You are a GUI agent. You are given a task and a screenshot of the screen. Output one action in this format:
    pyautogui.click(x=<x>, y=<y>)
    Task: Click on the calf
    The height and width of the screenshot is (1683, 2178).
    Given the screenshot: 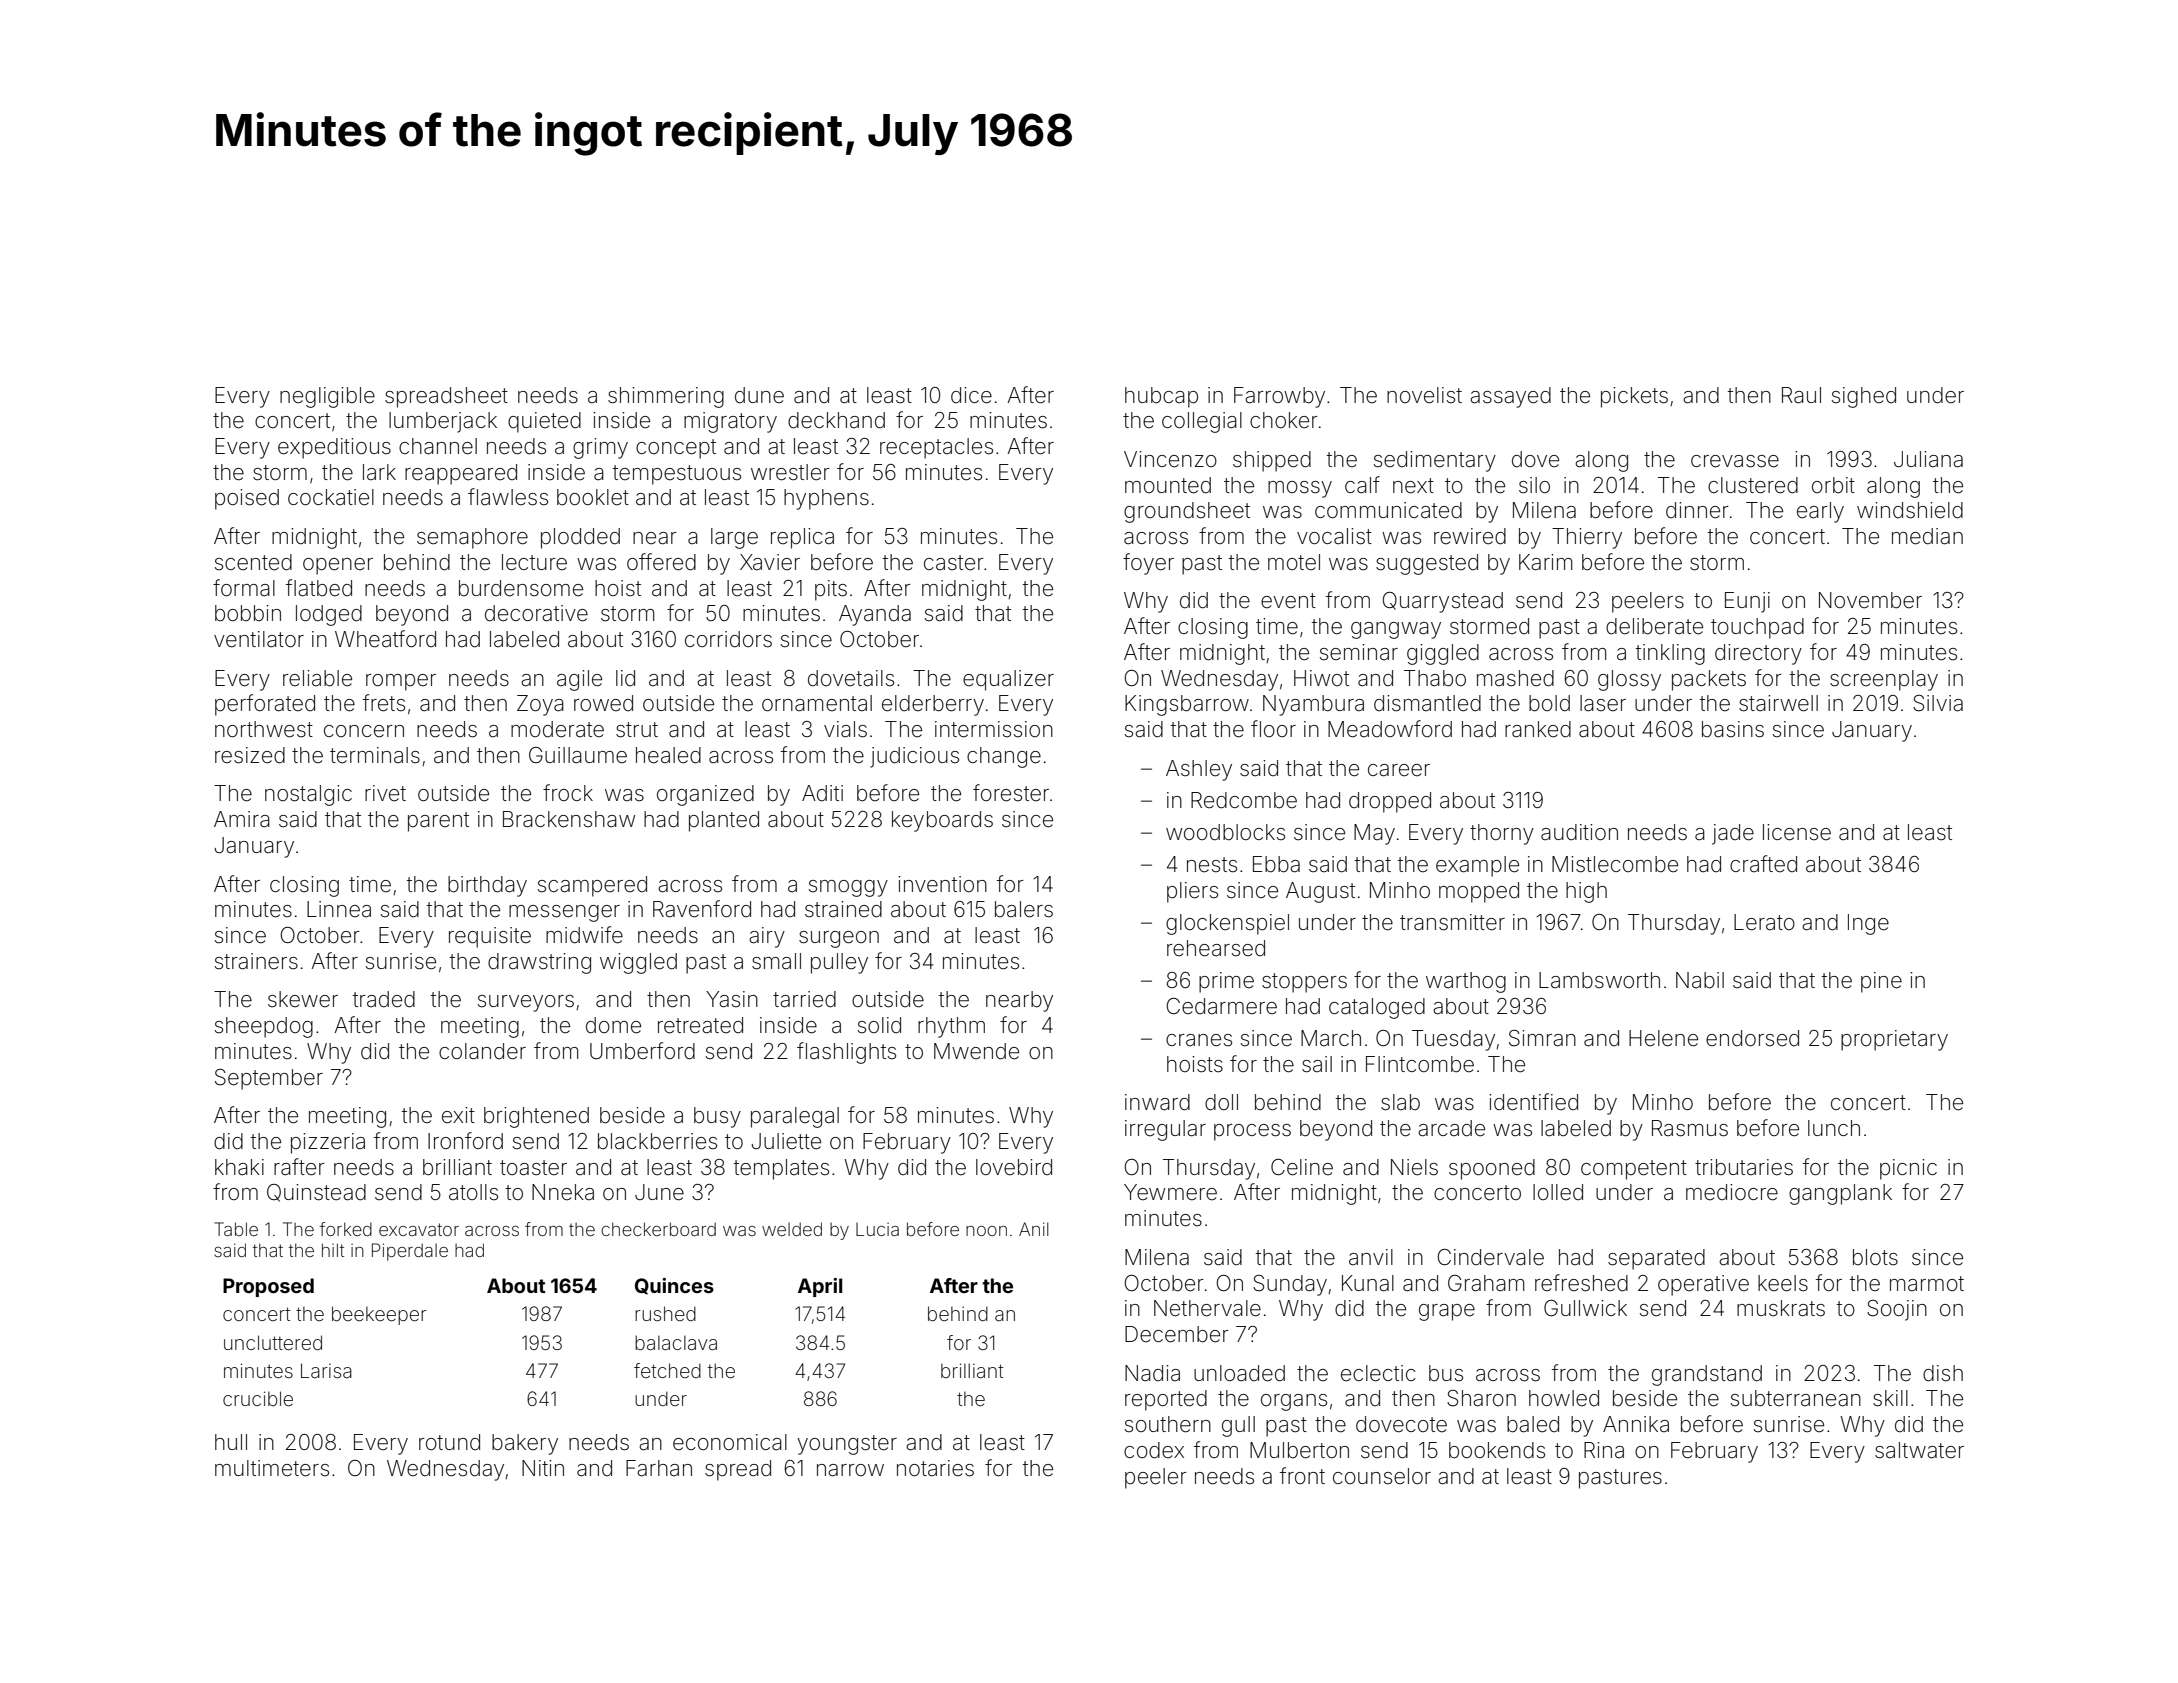 What is the action you would take?
    pyautogui.click(x=1362, y=485)
